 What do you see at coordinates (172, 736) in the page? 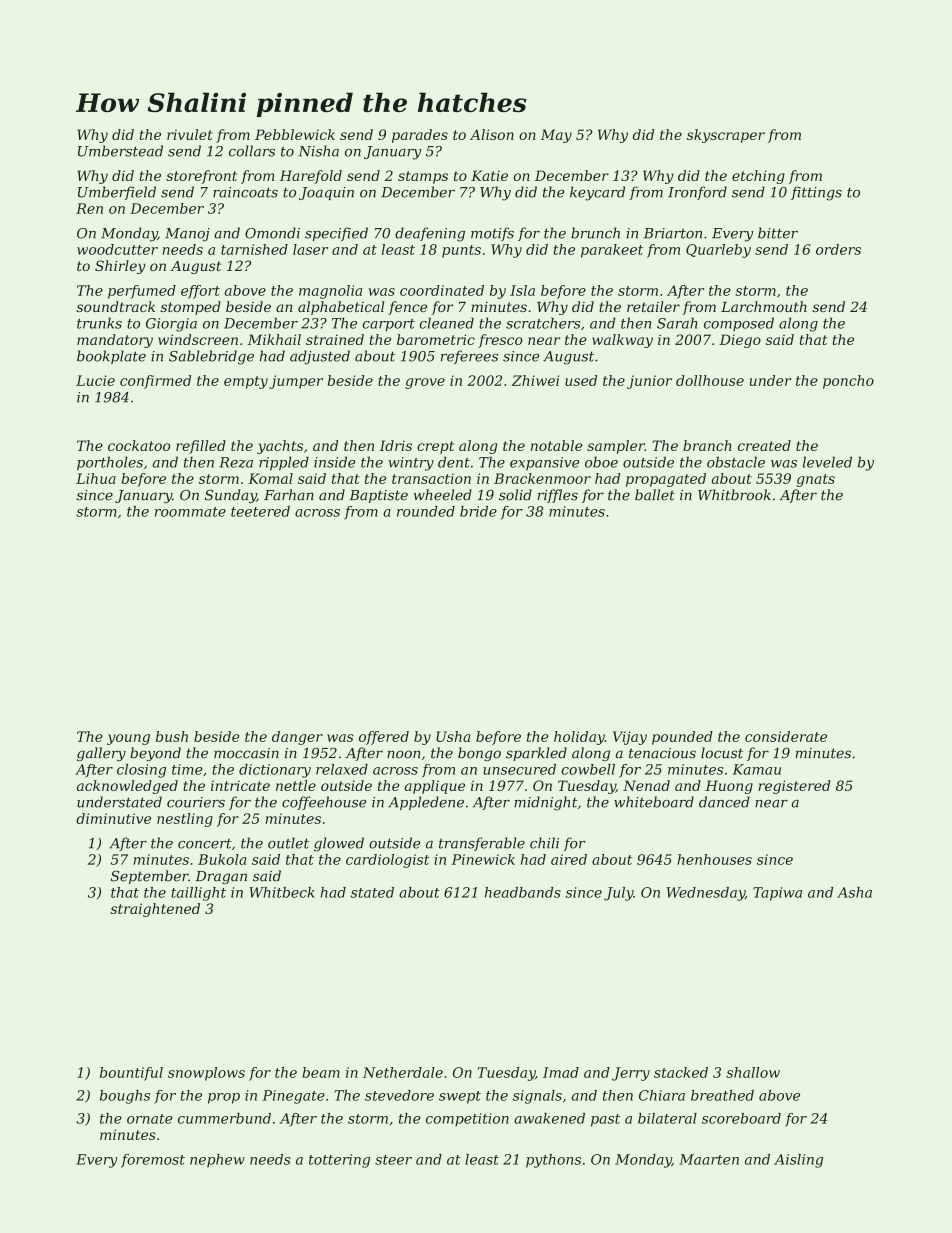
I see `bush` at bounding box center [172, 736].
